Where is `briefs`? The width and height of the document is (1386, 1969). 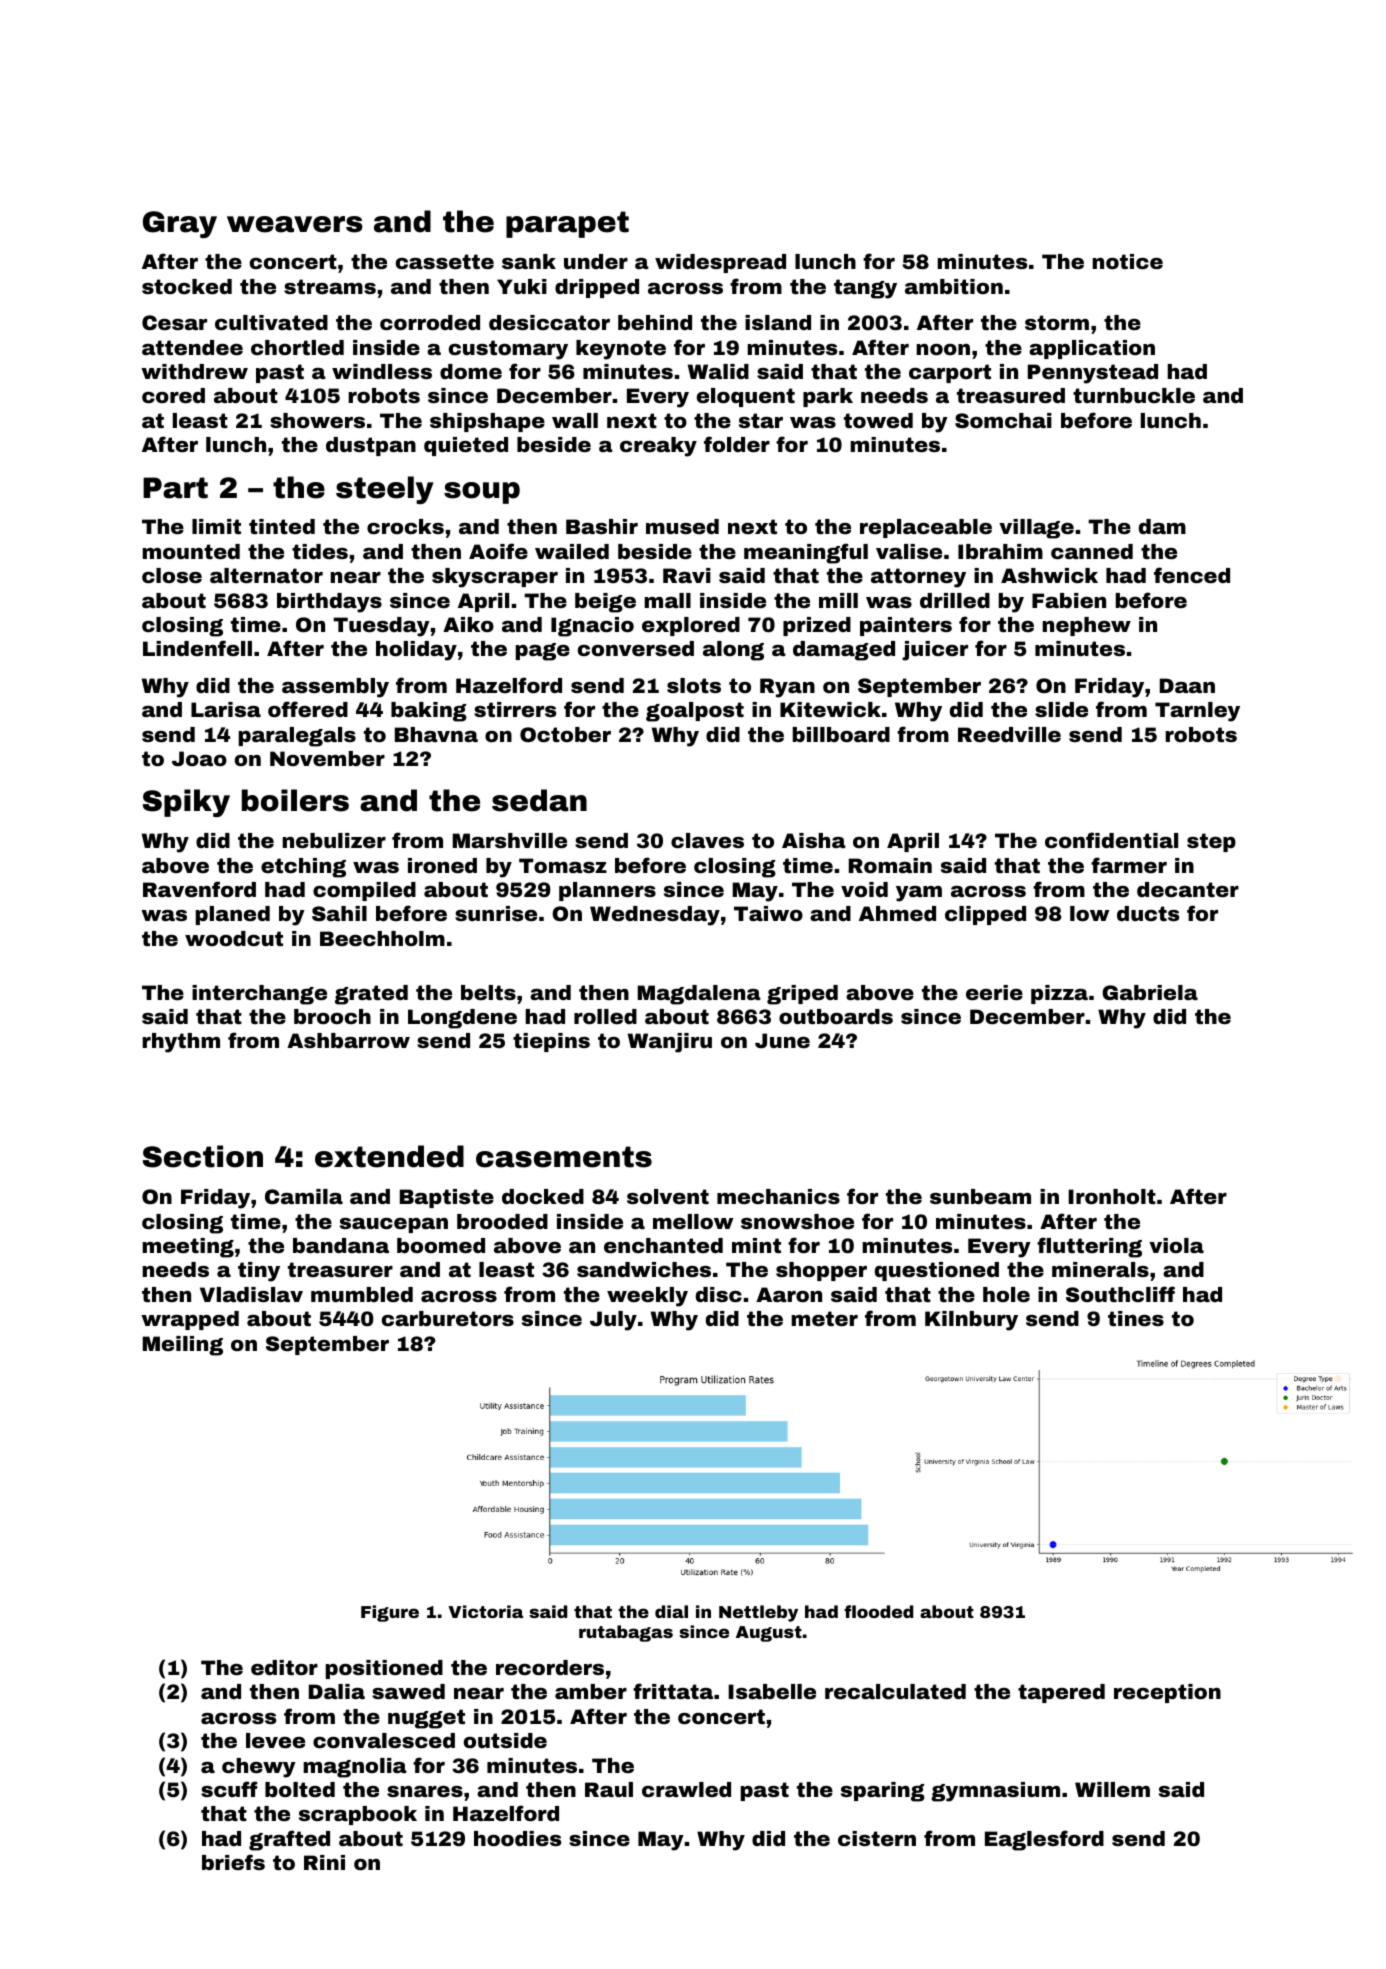
briefs is located at coordinates (233, 1862).
